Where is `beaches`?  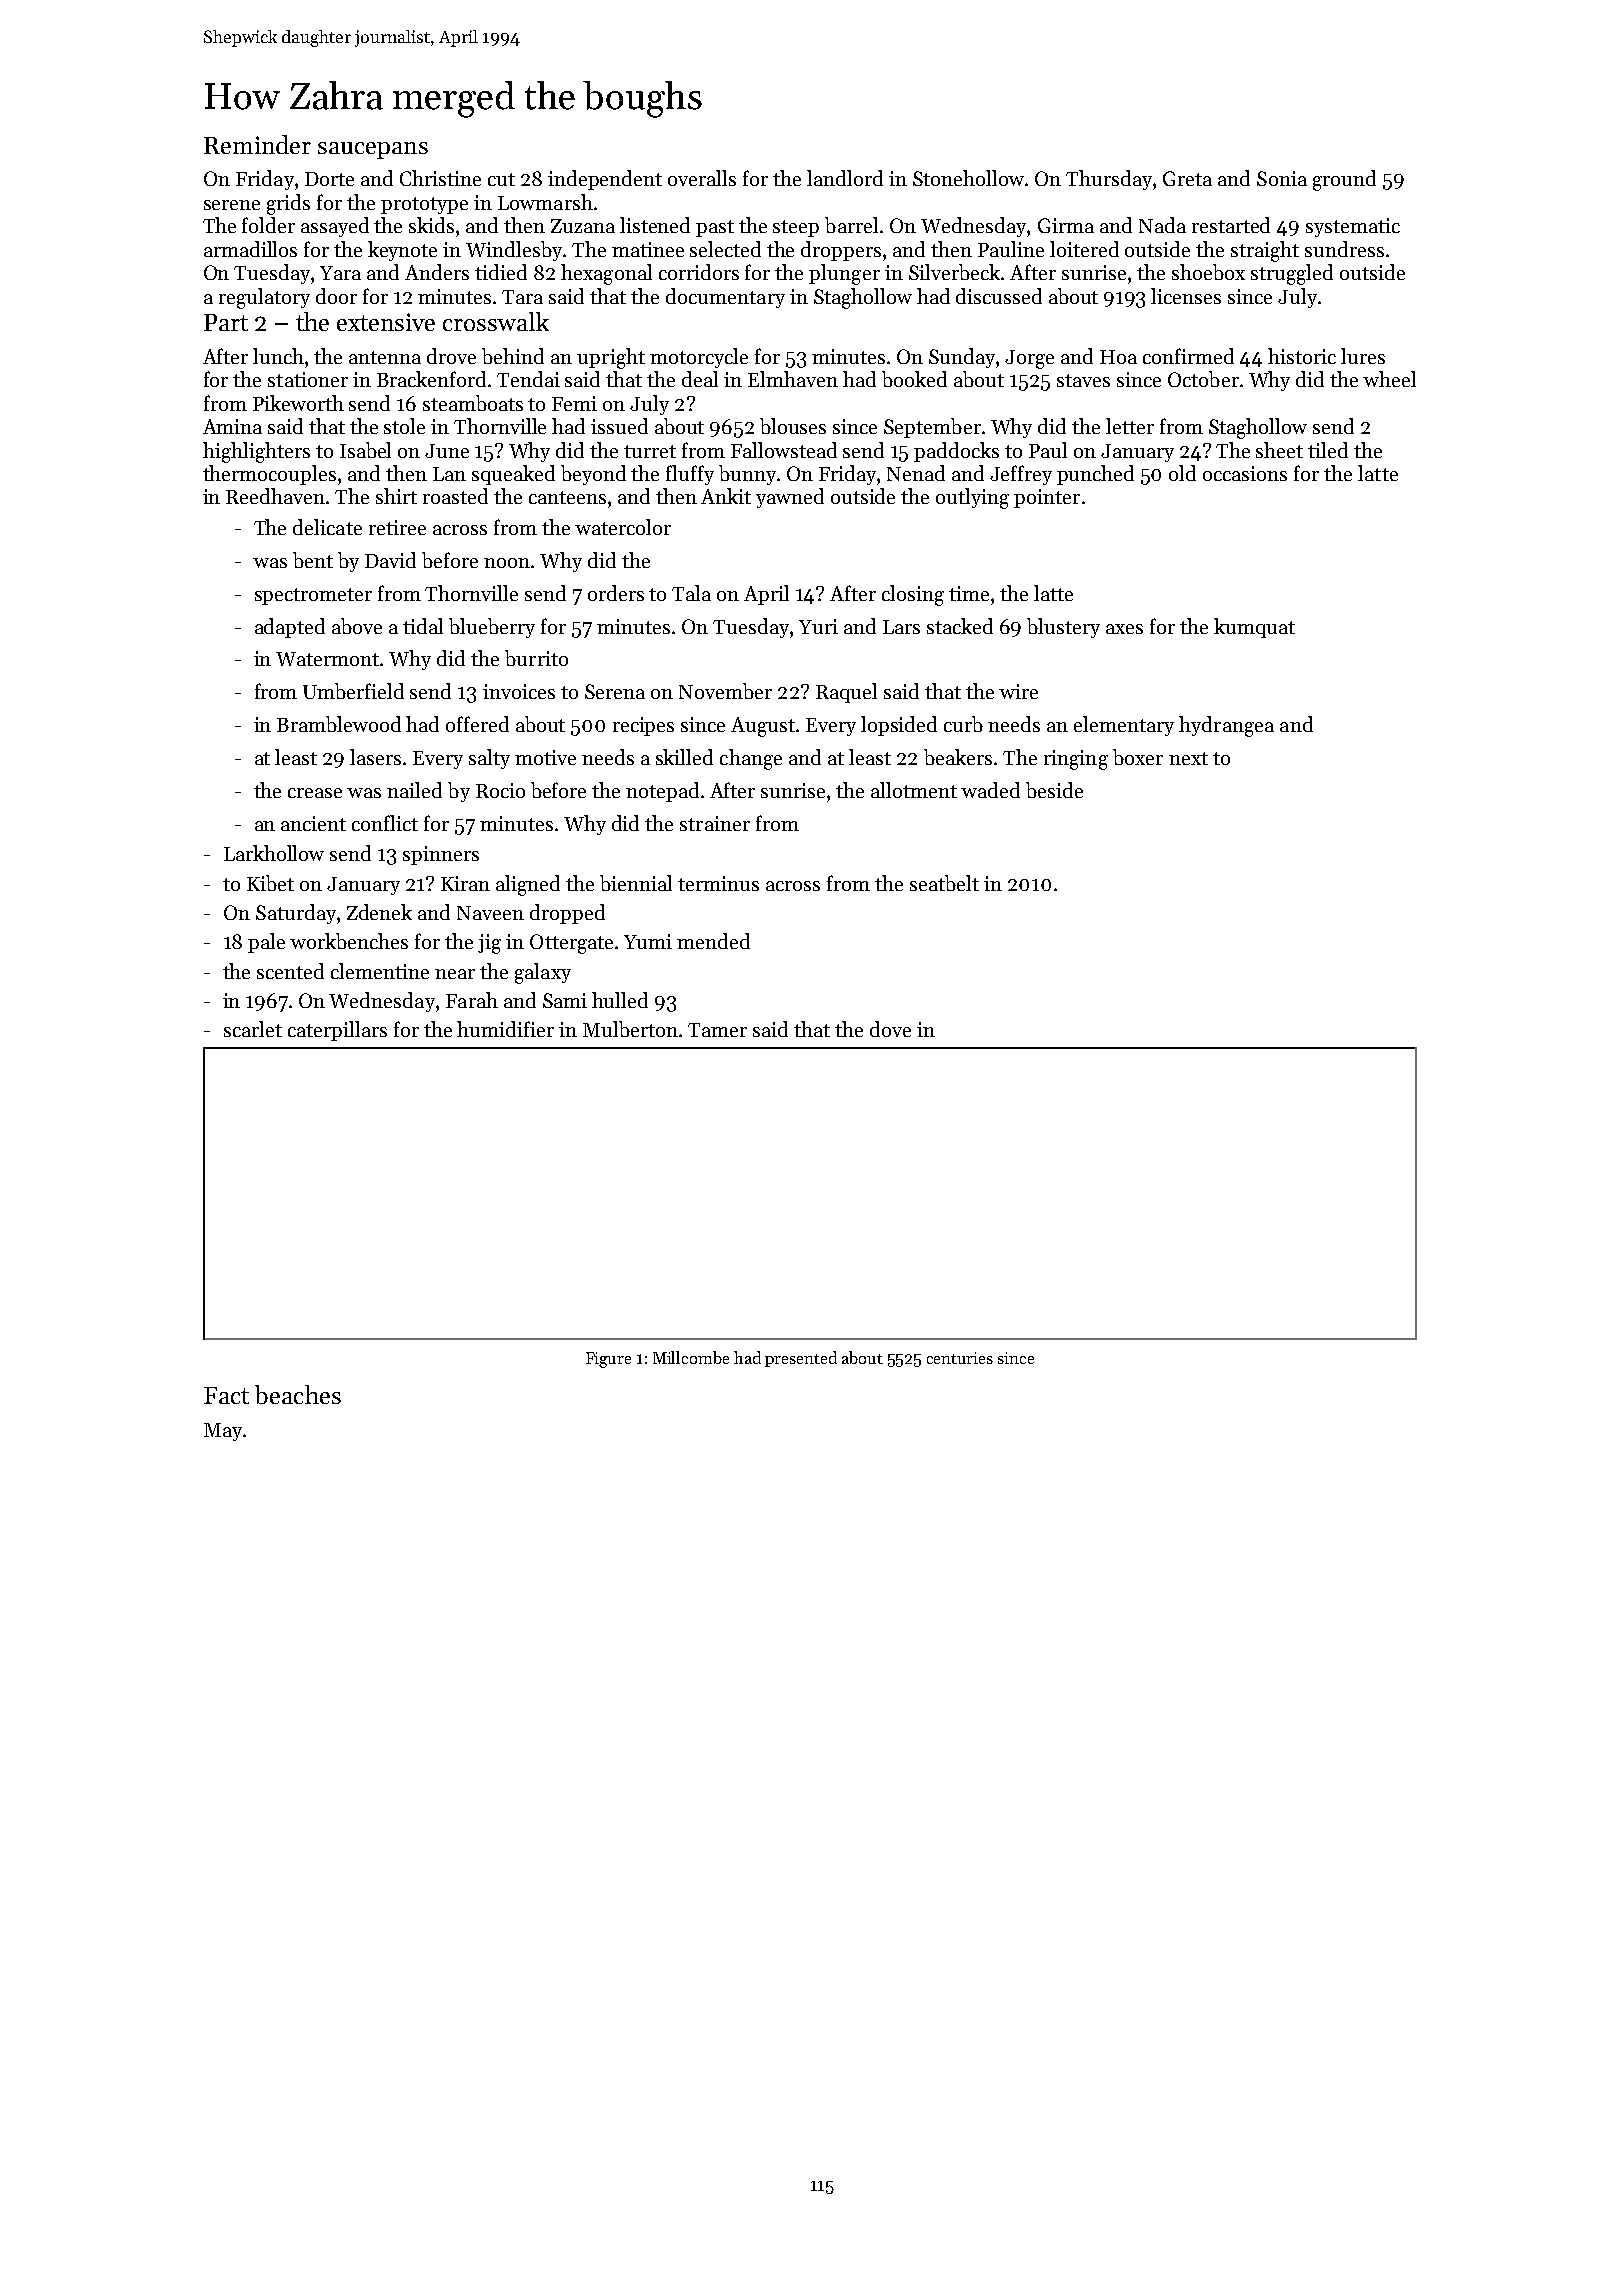 beaches is located at coordinates (298, 1394).
